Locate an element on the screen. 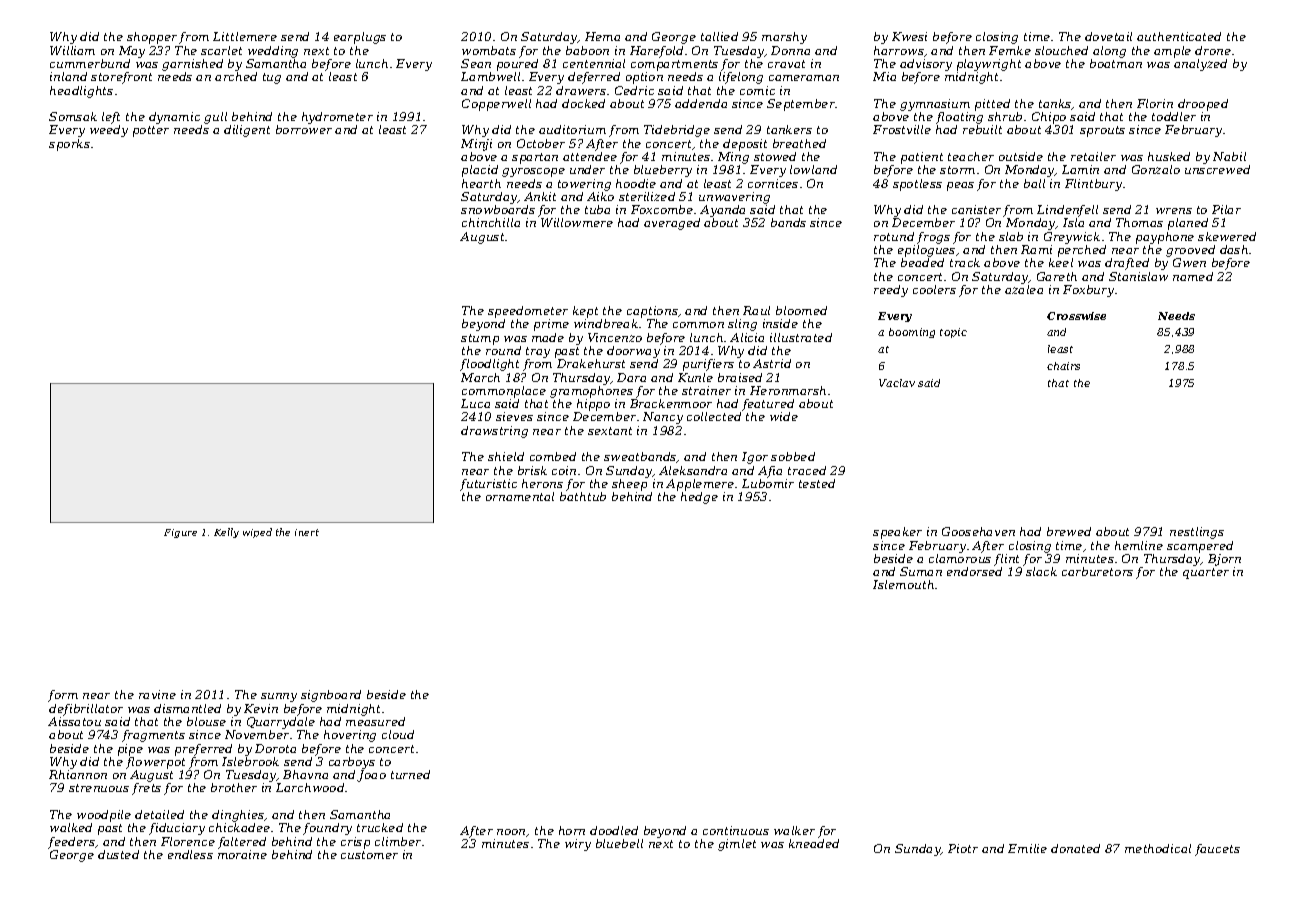  tested is located at coordinates (817, 483).
